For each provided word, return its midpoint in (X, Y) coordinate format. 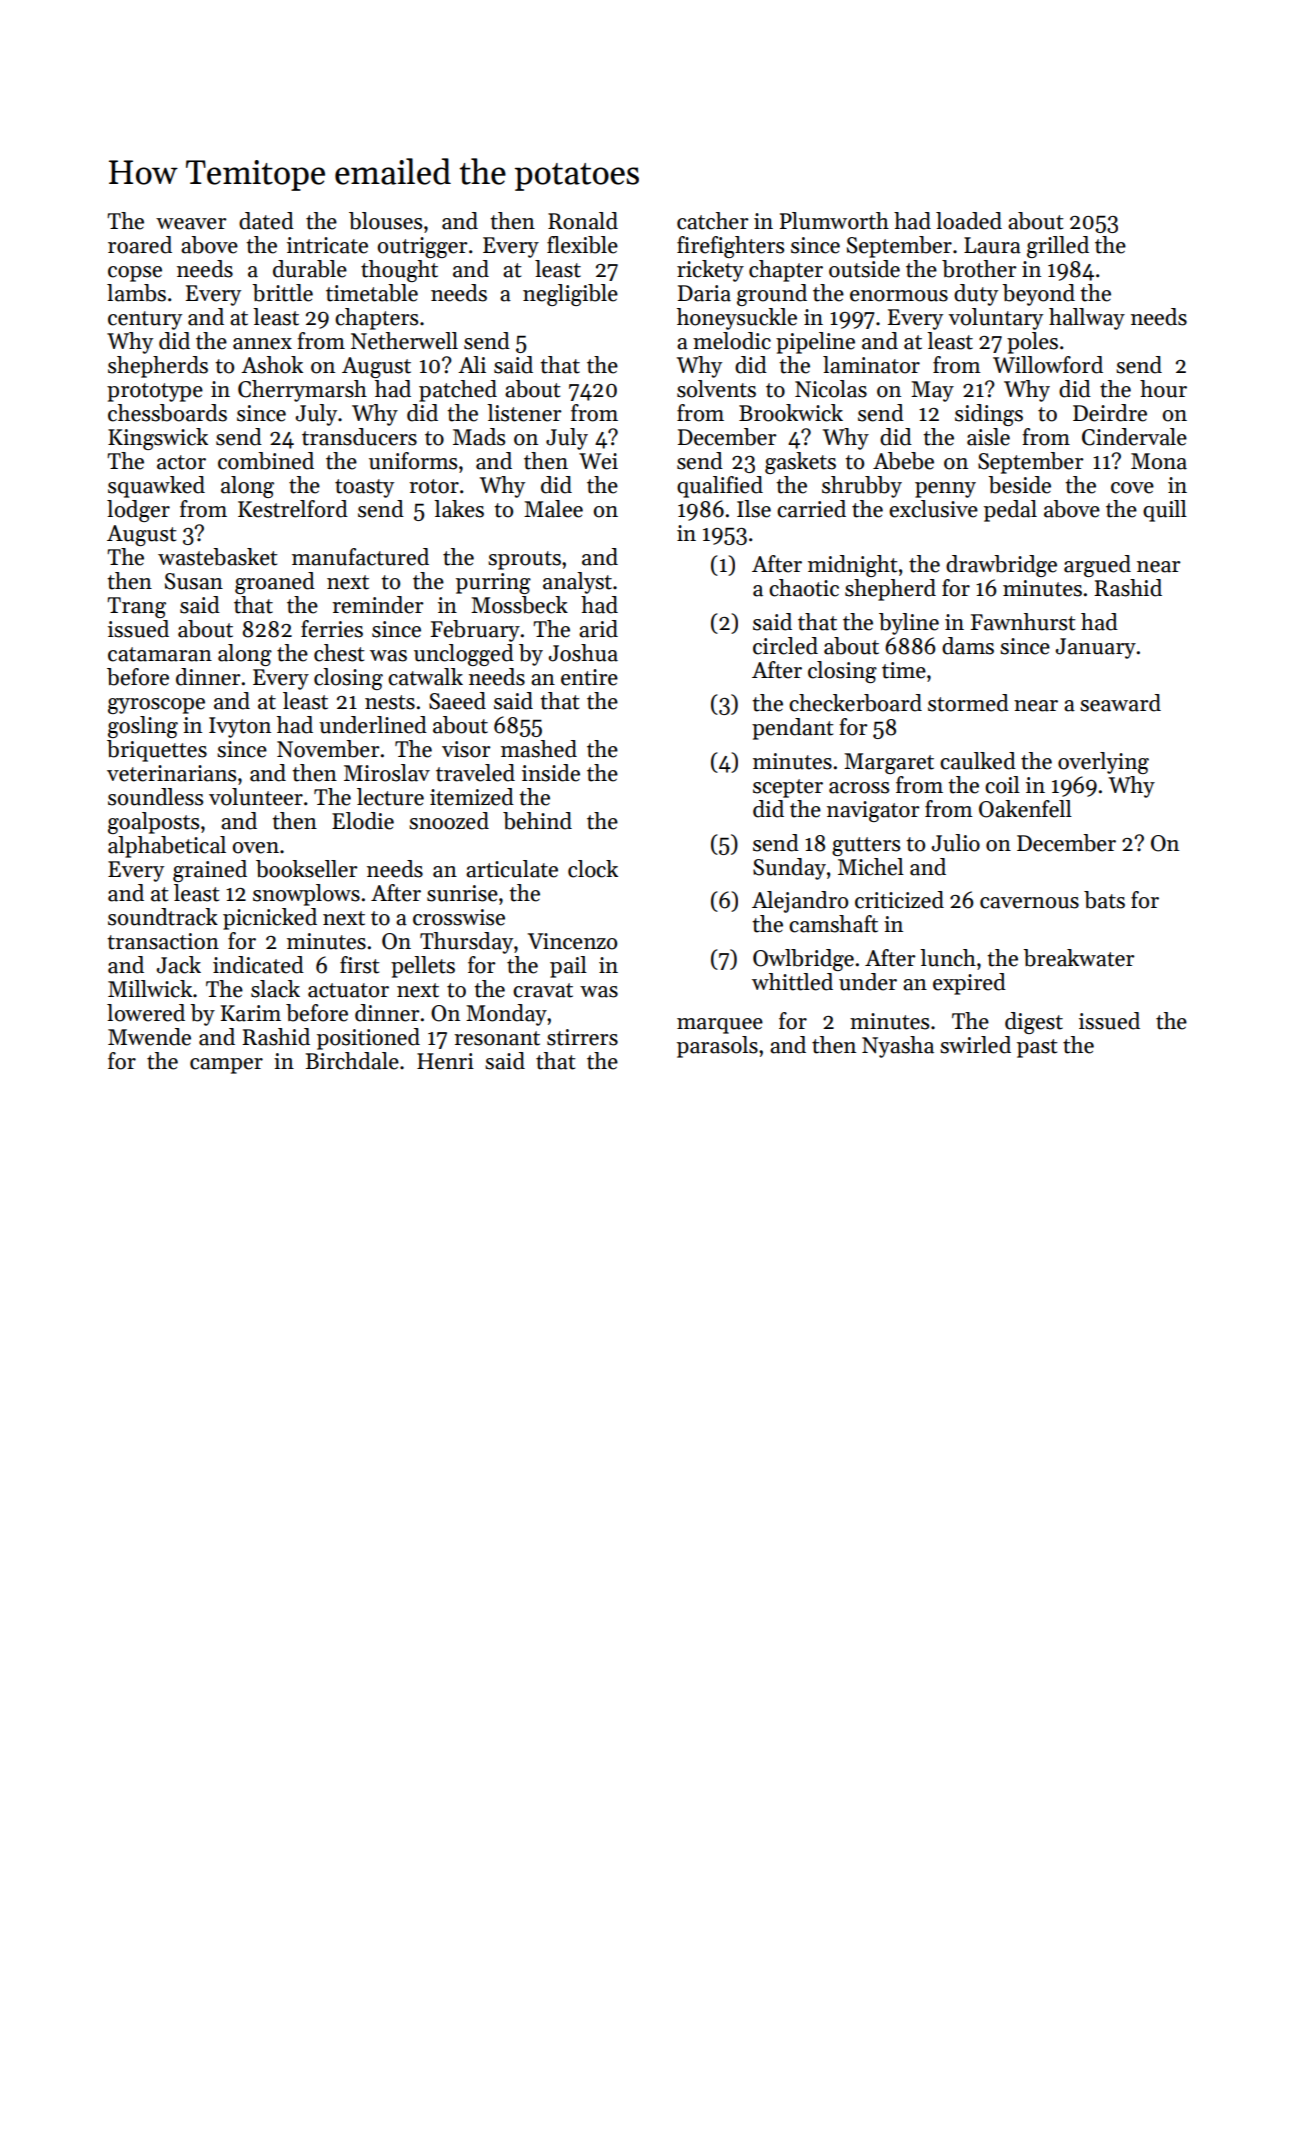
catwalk (425, 677)
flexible (582, 245)
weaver (191, 224)
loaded (969, 221)
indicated (258, 965)
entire (589, 677)
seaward (1120, 703)
